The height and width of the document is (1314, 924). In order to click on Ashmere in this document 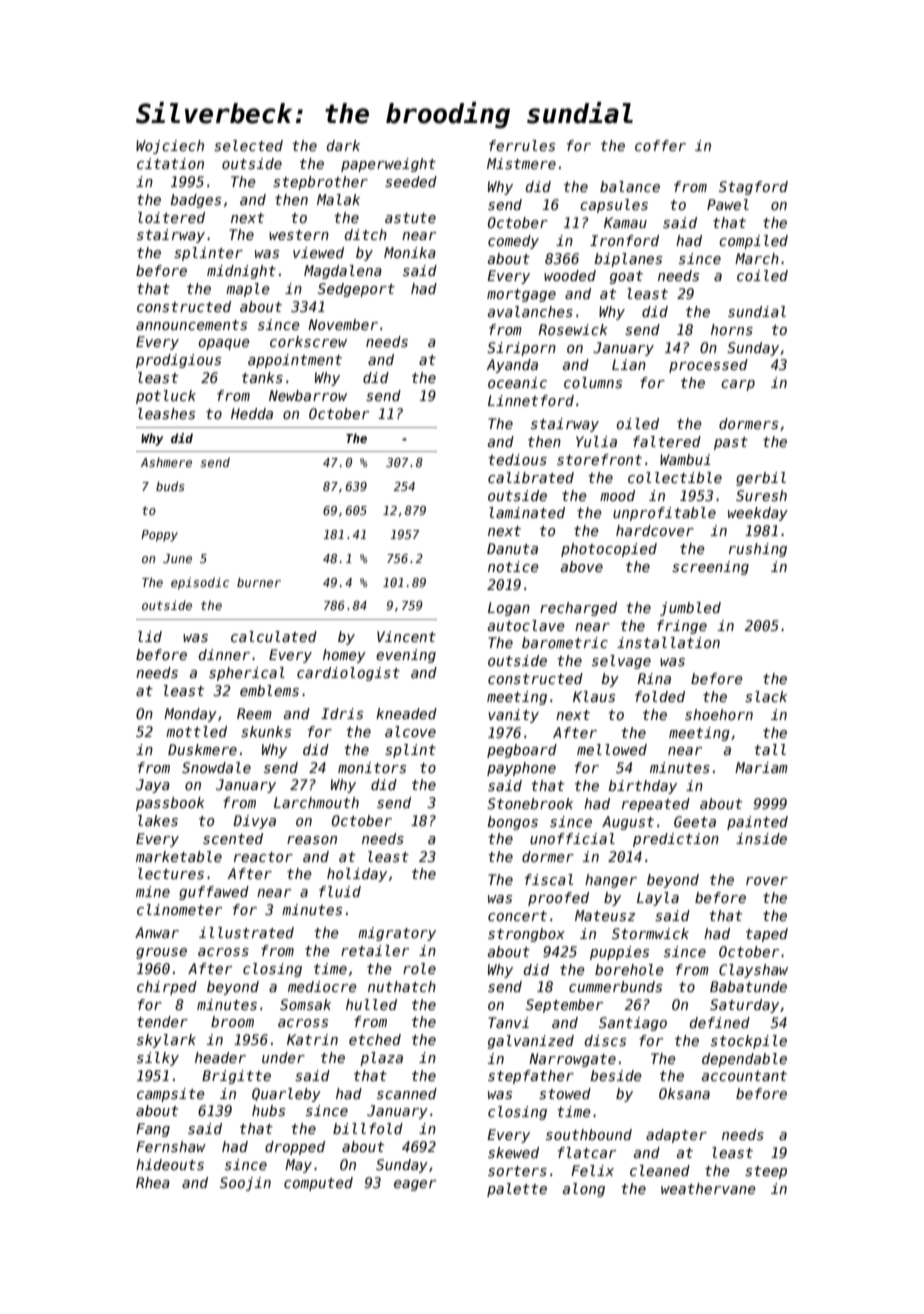, I will do `click(166, 462)`.
